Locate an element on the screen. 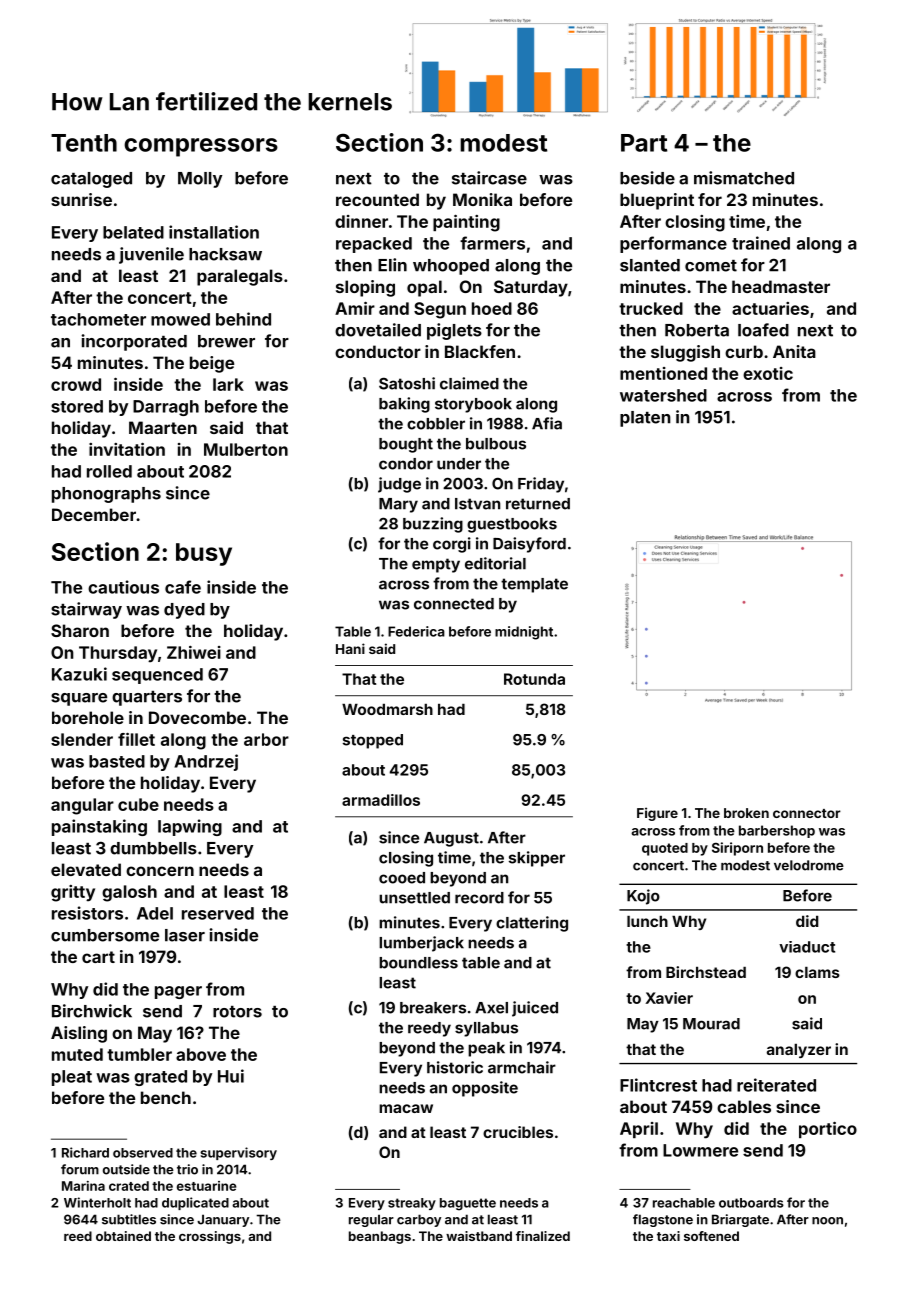  mismatched is located at coordinates (744, 178).
